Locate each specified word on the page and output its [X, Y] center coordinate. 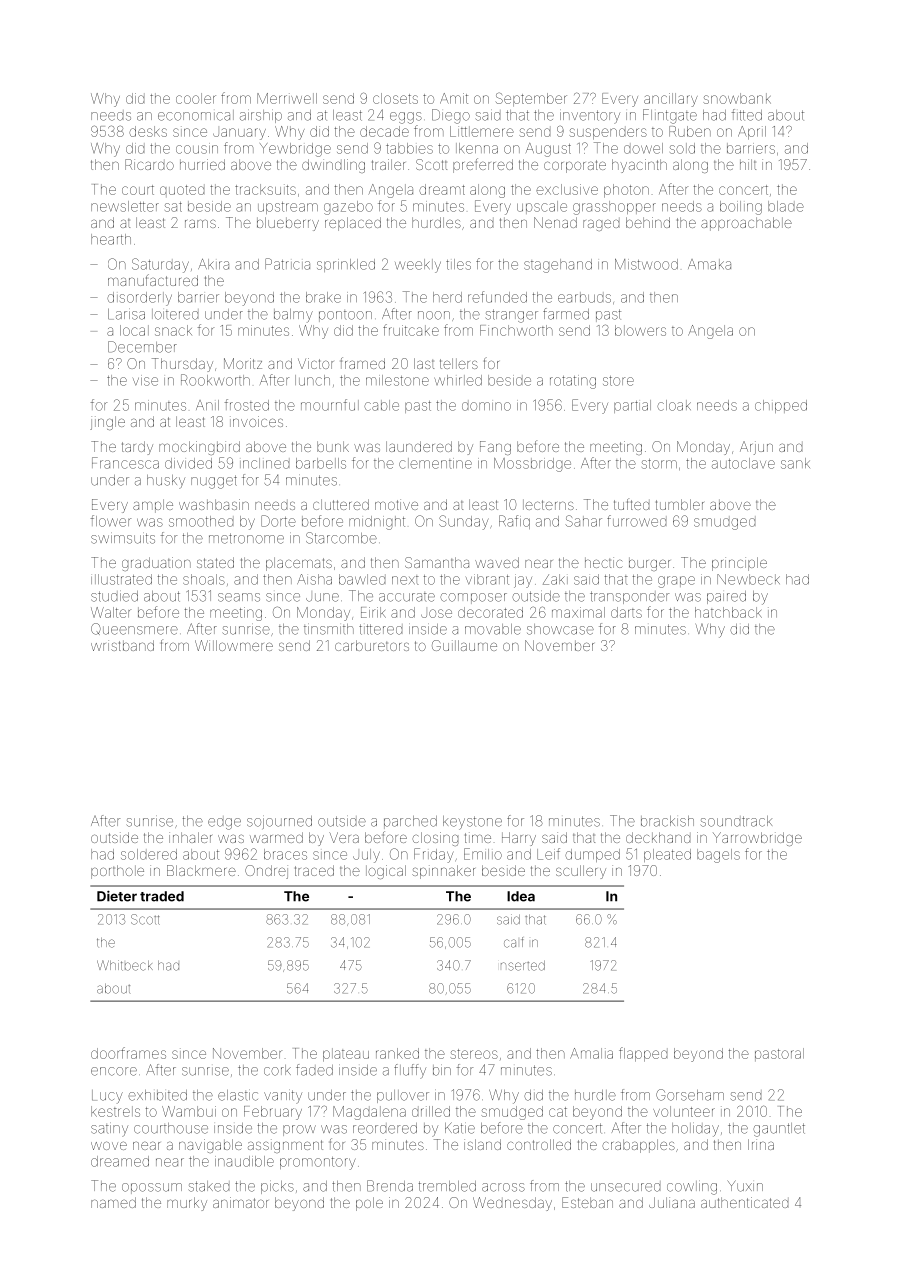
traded [162, 896]
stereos [474, 1054]
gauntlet [779, 1130]
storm [659, 464]
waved [497, 562]
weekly [418, 266]
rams [200, 224]
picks [277, 1187]
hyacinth [639, 166]
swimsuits [123, 538]
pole [369, 1204]
